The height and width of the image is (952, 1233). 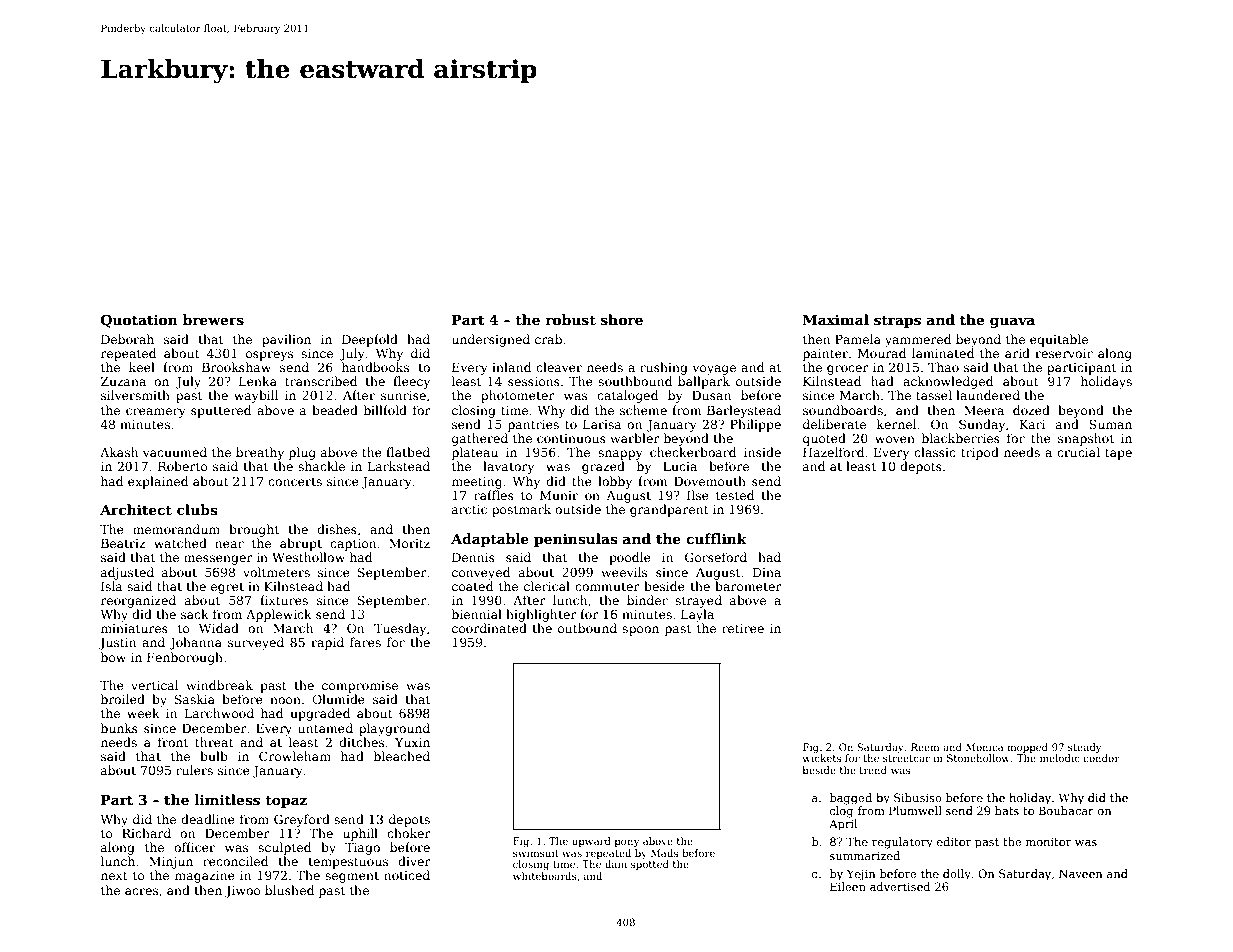 What do you see at coordinates (139, 321) in the image?
I see `Quotation` at bounding box center [139, 321].
